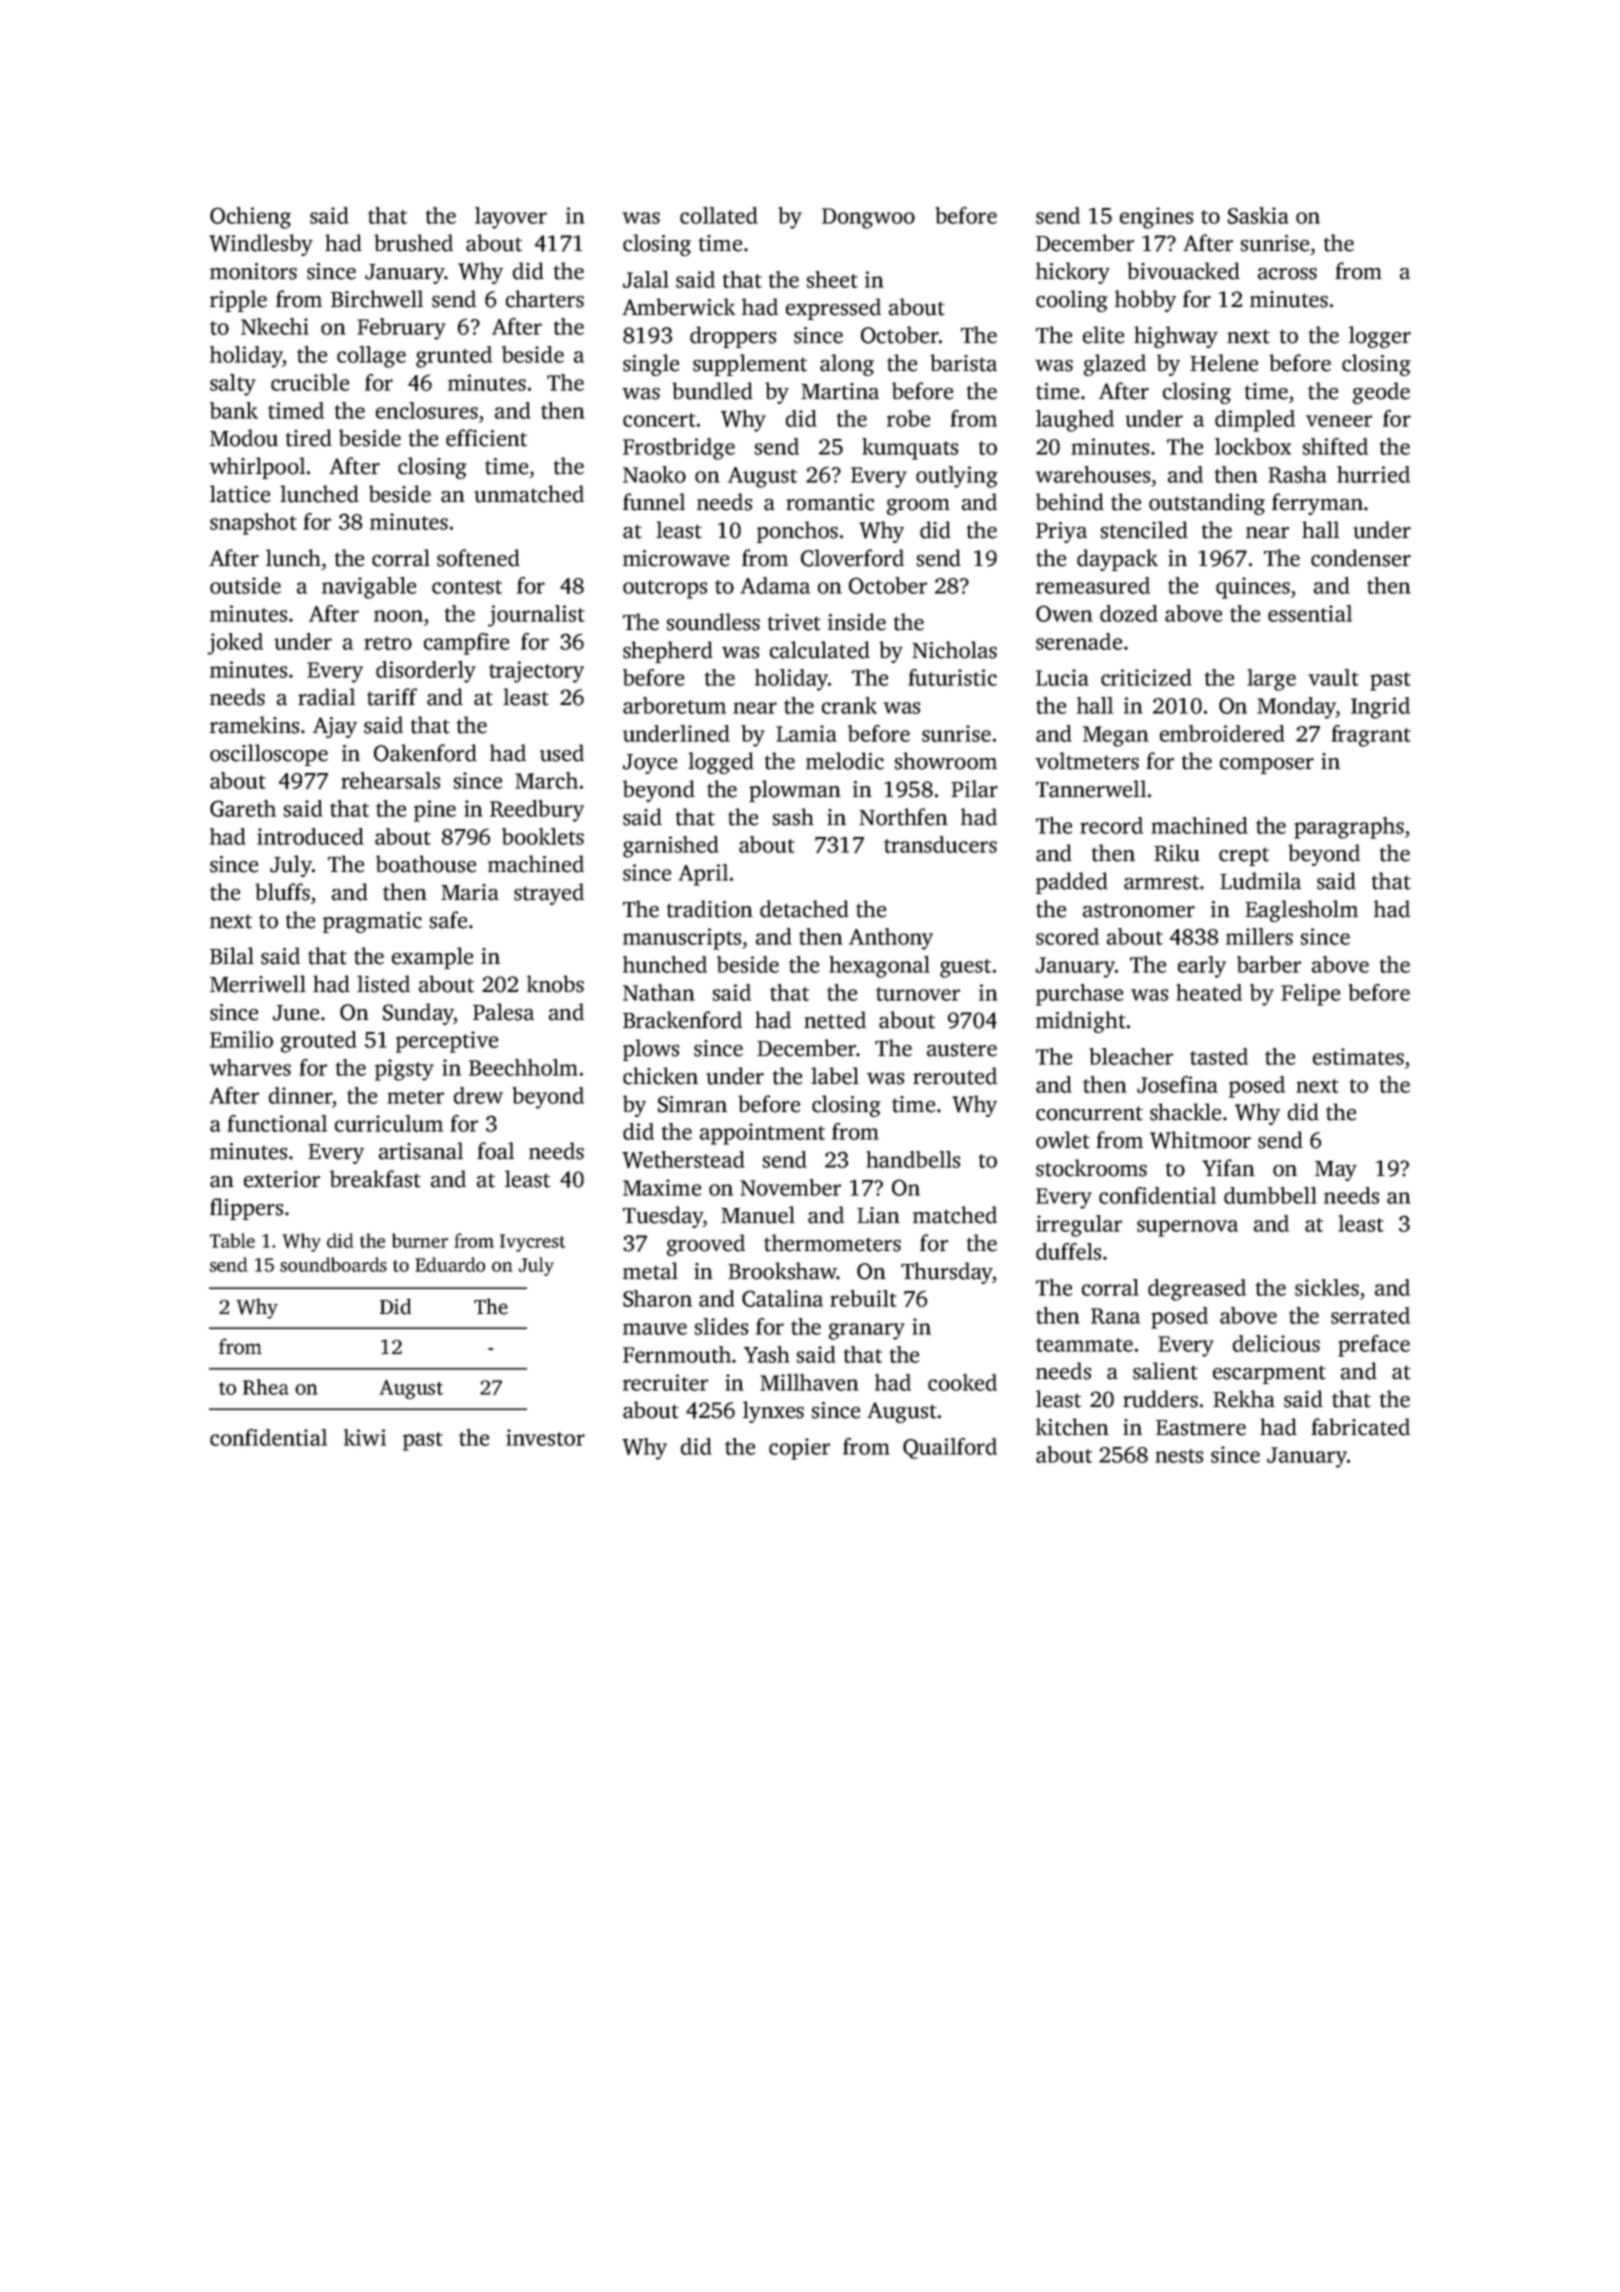 Image resolution: width=1620 pixels, height=2292 pixels. I want to click on kiwi, so click(365, 1437).
